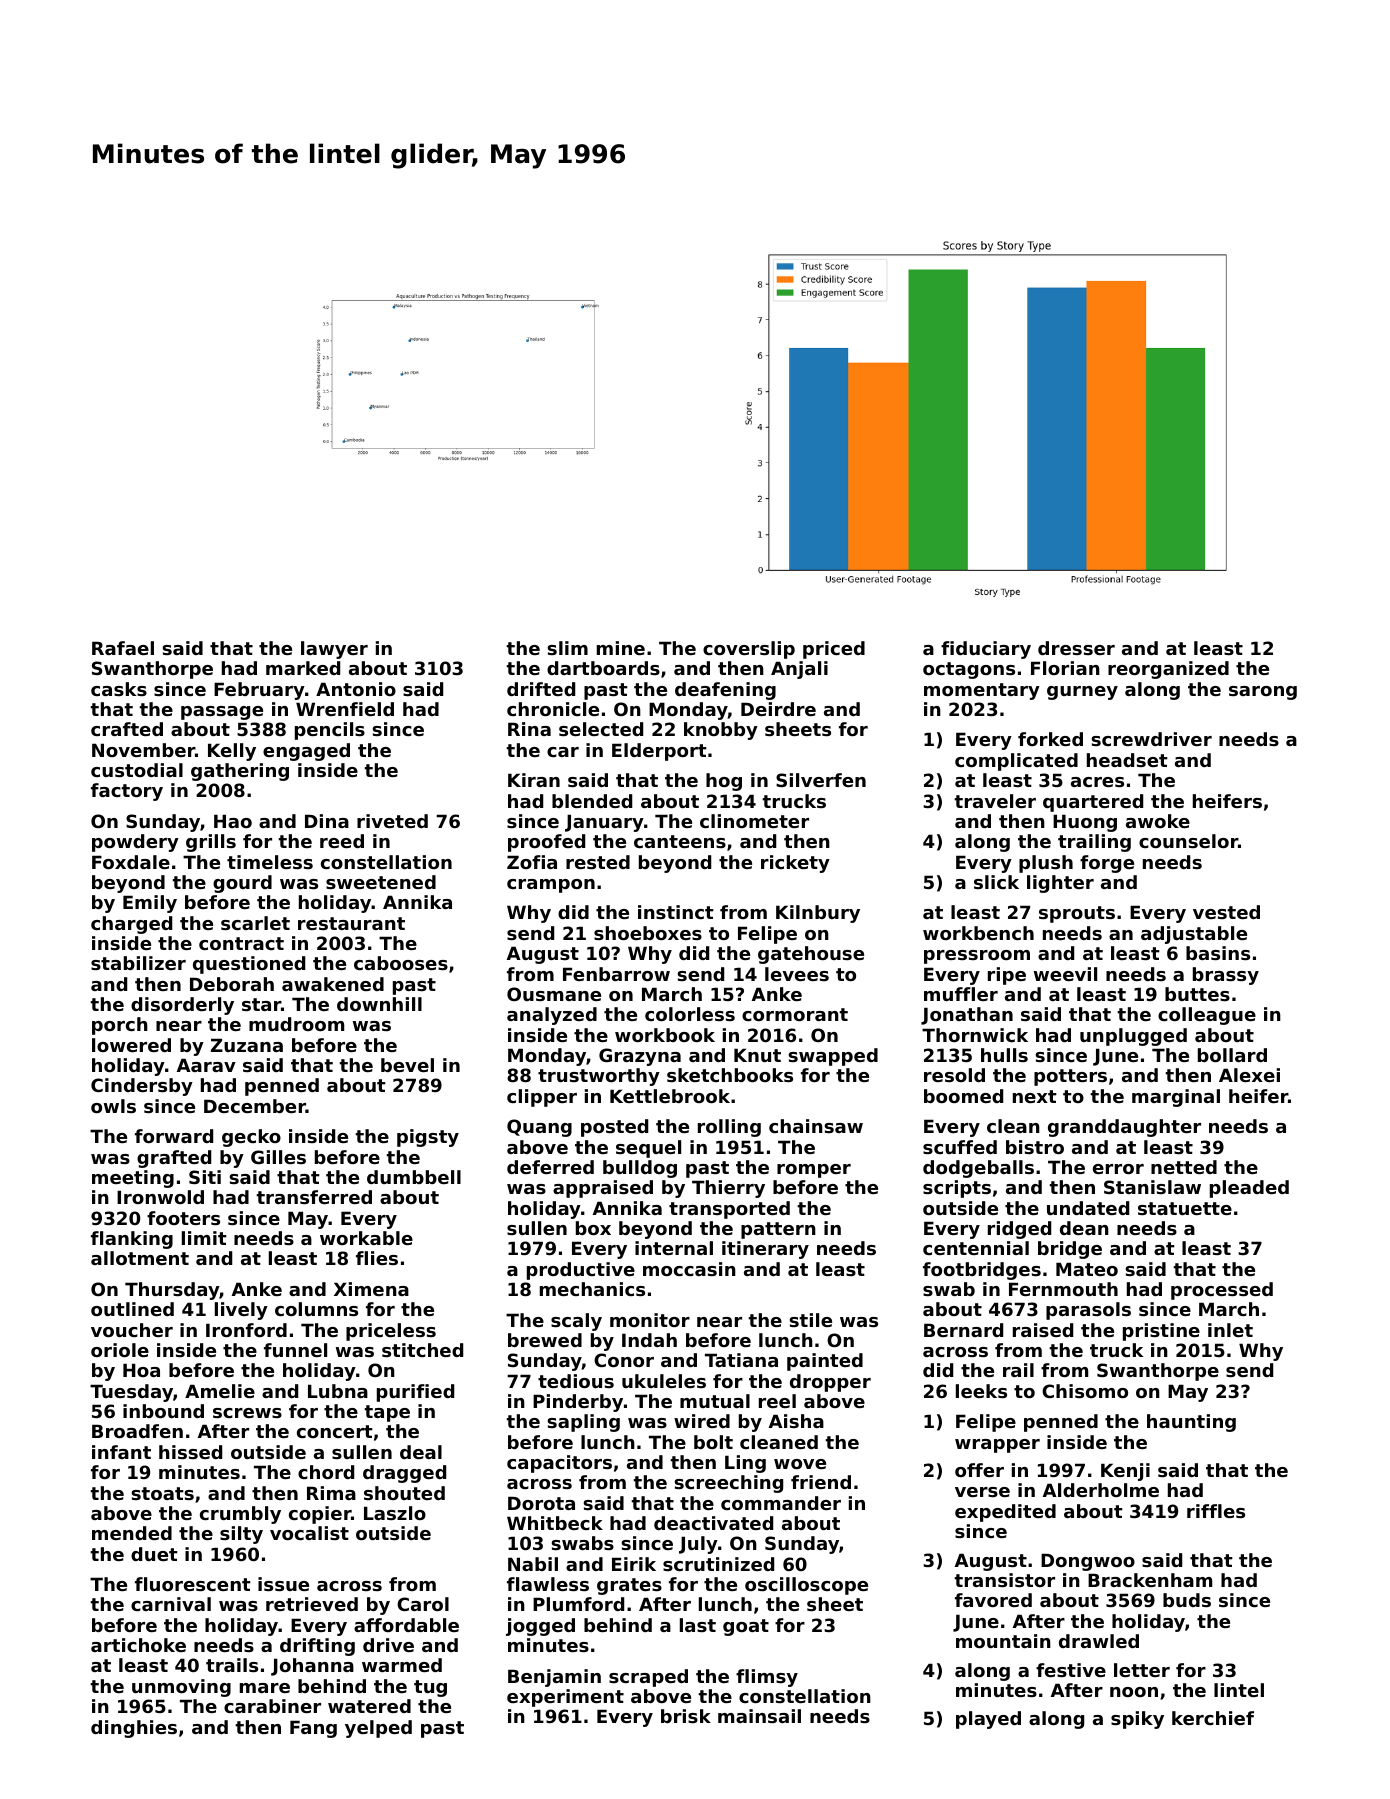 This screenshot has height=1799, width=1390. Describe the element at coordinates (624, 1360) in the screenshot. I see `Conor` at that location.
